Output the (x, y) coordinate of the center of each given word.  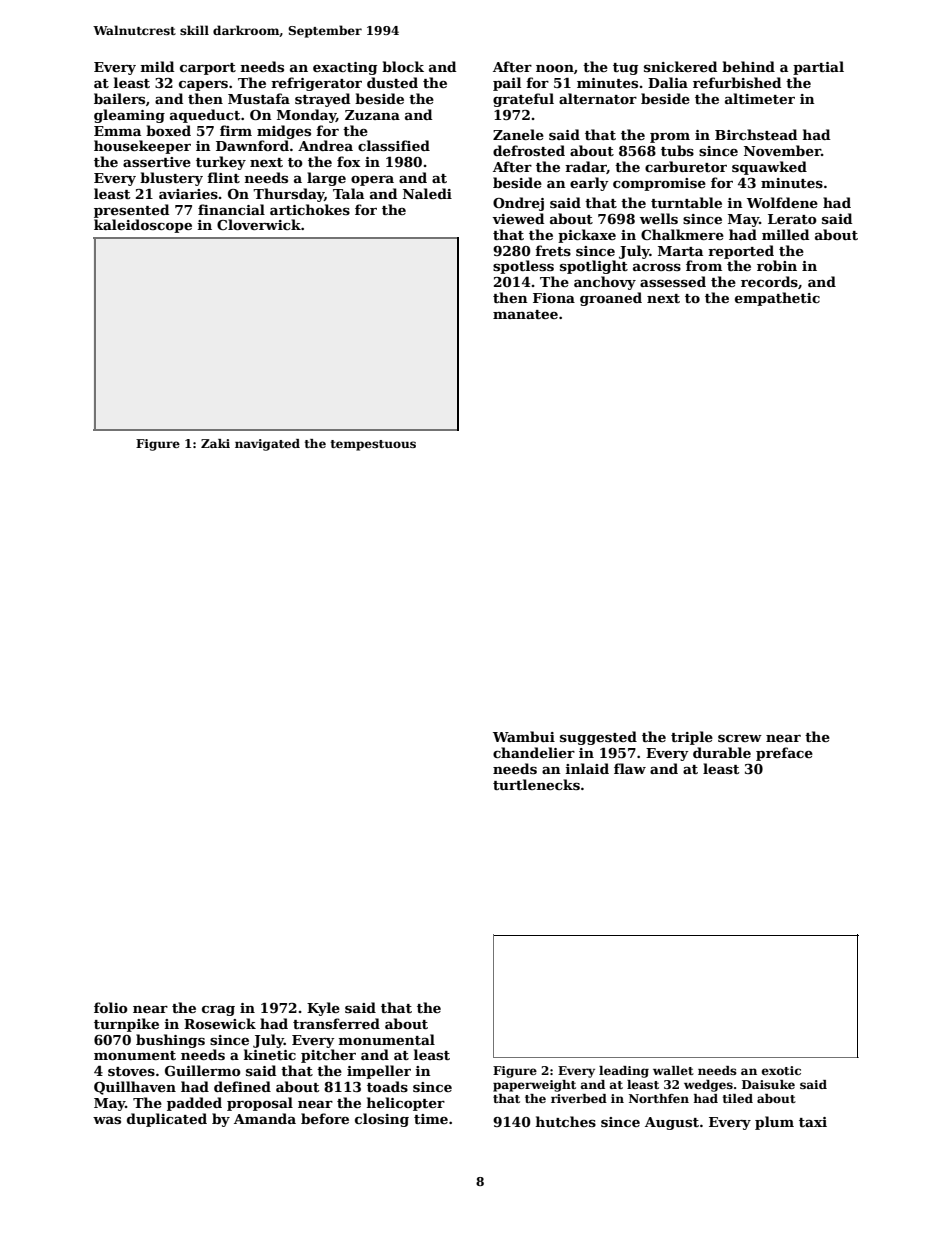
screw (740, 738)
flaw (630, 768)
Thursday (289, 195)
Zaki (215, 443)
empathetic (777, 299)
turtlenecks (536, 784)
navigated (267, 445)
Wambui (524, 736)
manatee (525, 314)
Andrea (325, 145)
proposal (260, 1104)
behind (748, 66)
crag (218, 1011)
